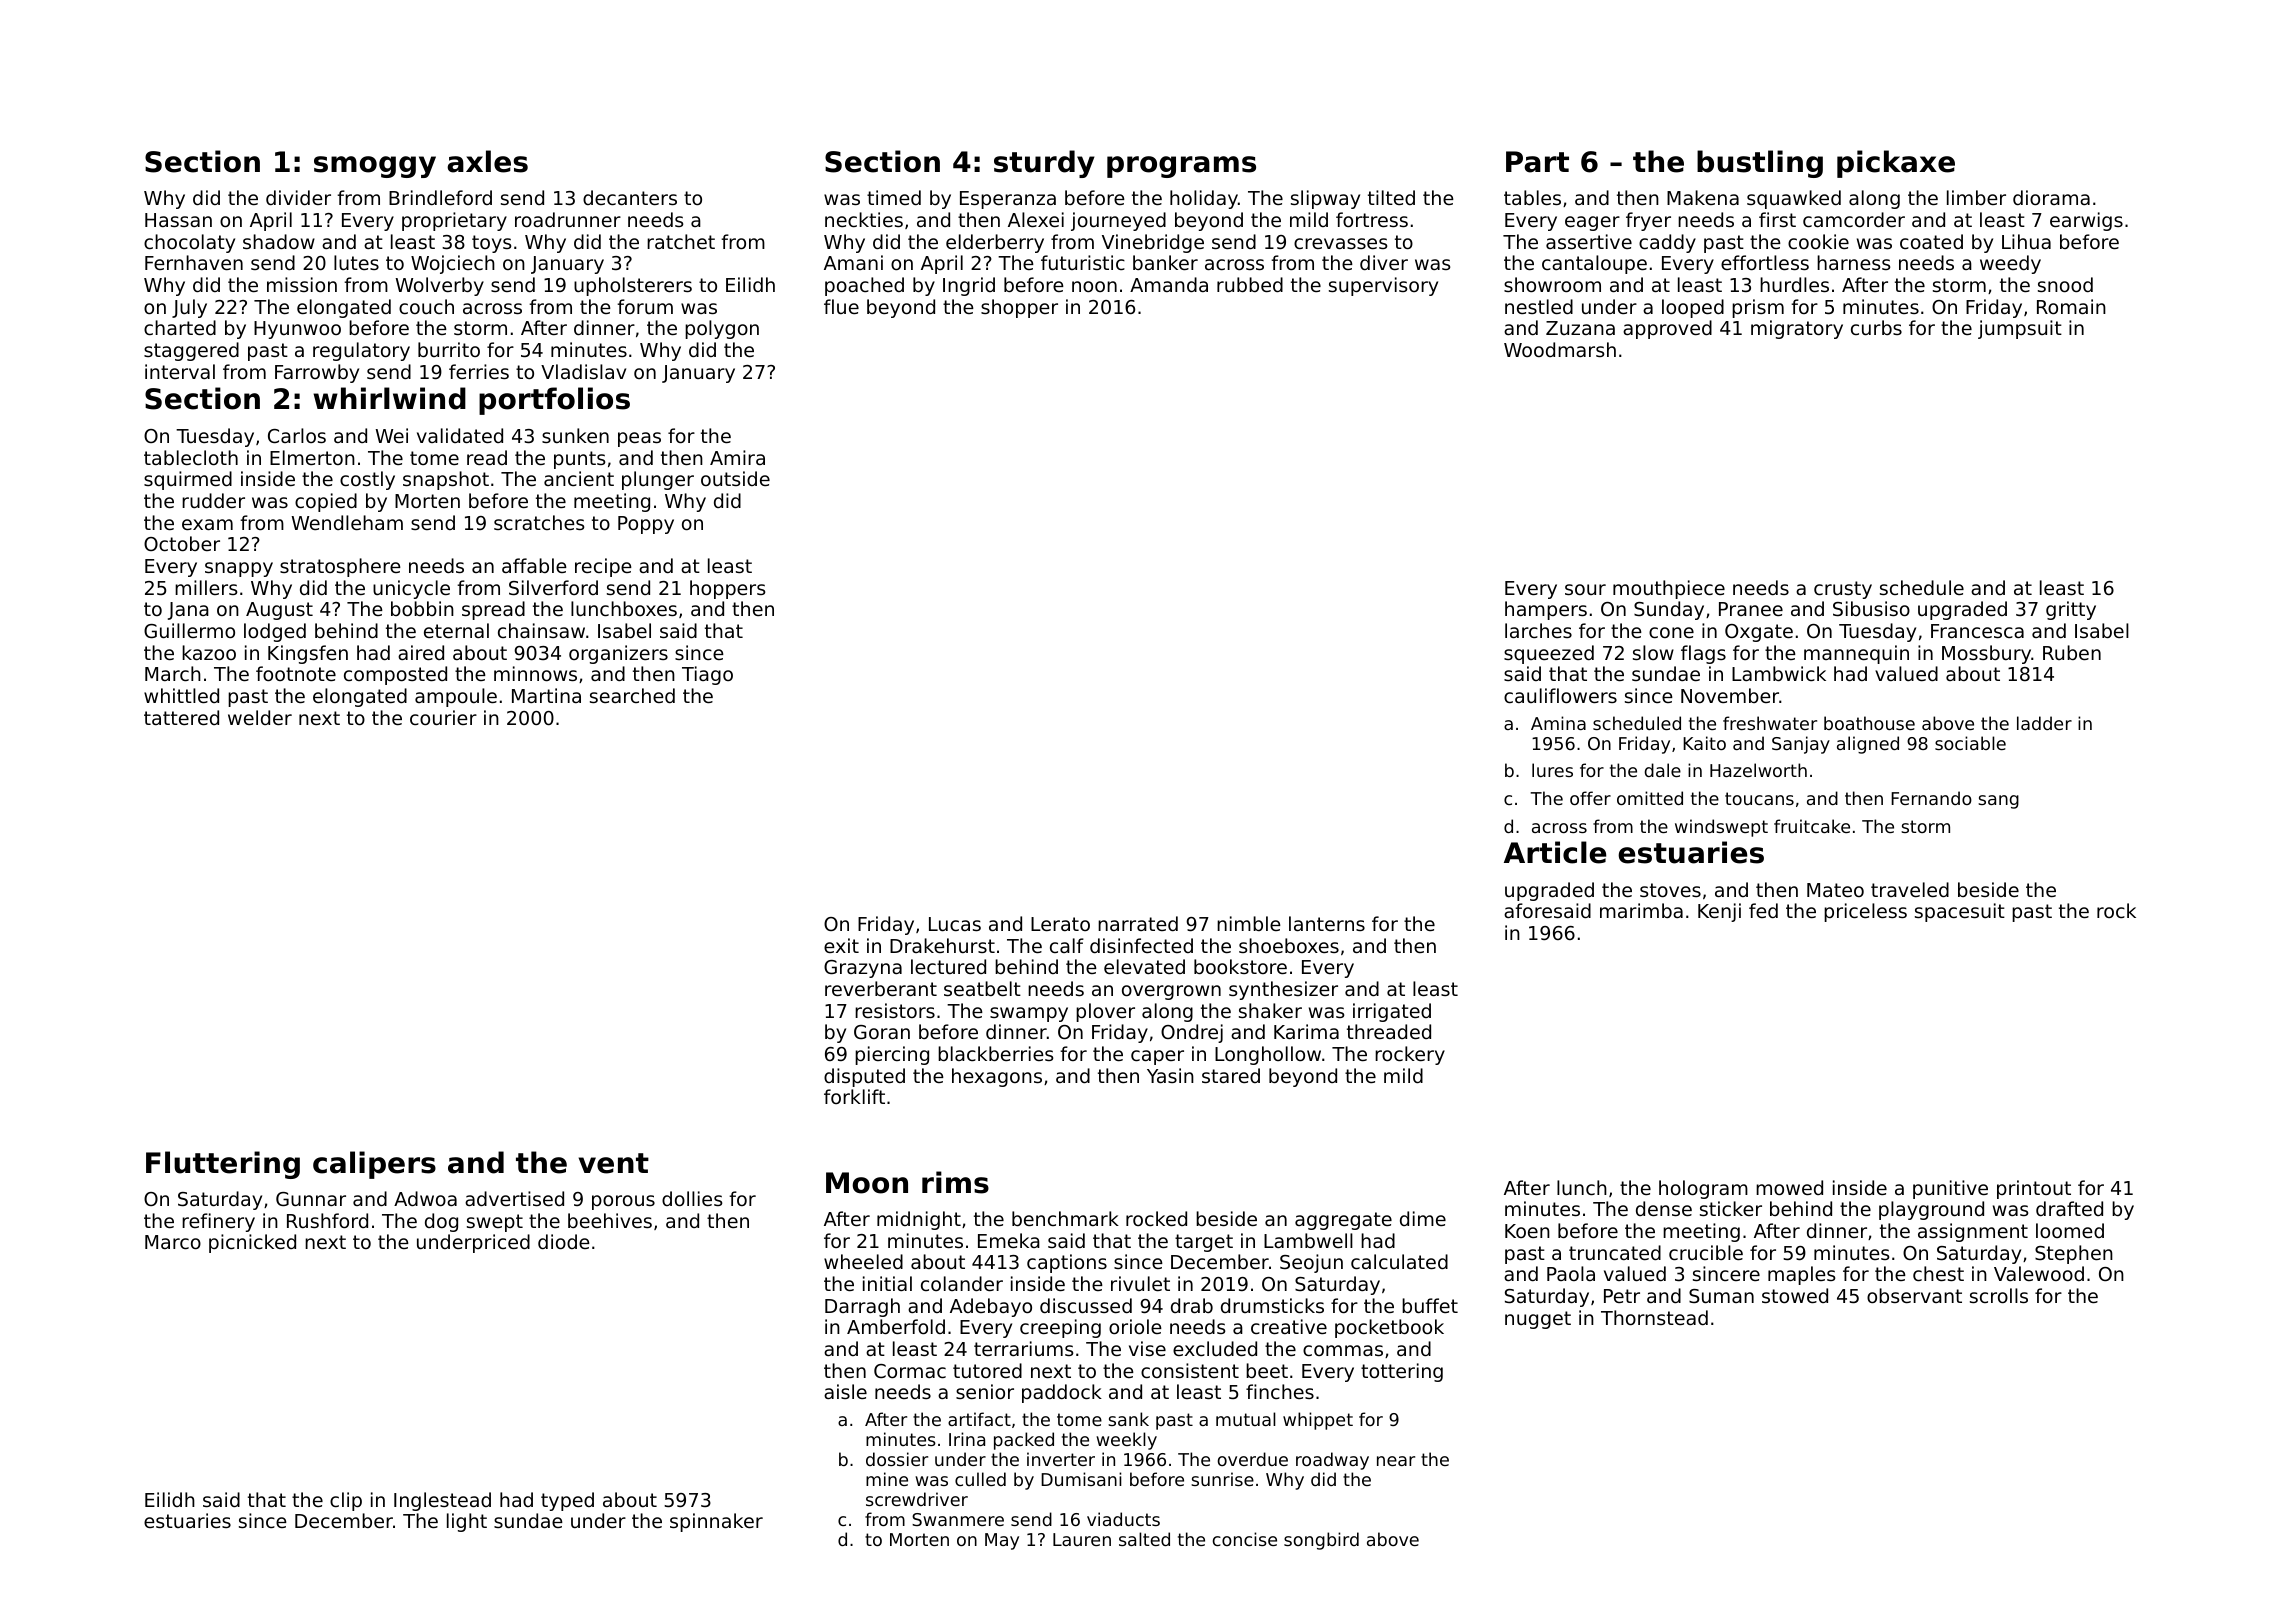 This screenshot has width=2282, height=1614. What do you see at coordinates (1392, 1012) in the screenshot?
I see `irrigated` at bounding box center [1392, 1012].
